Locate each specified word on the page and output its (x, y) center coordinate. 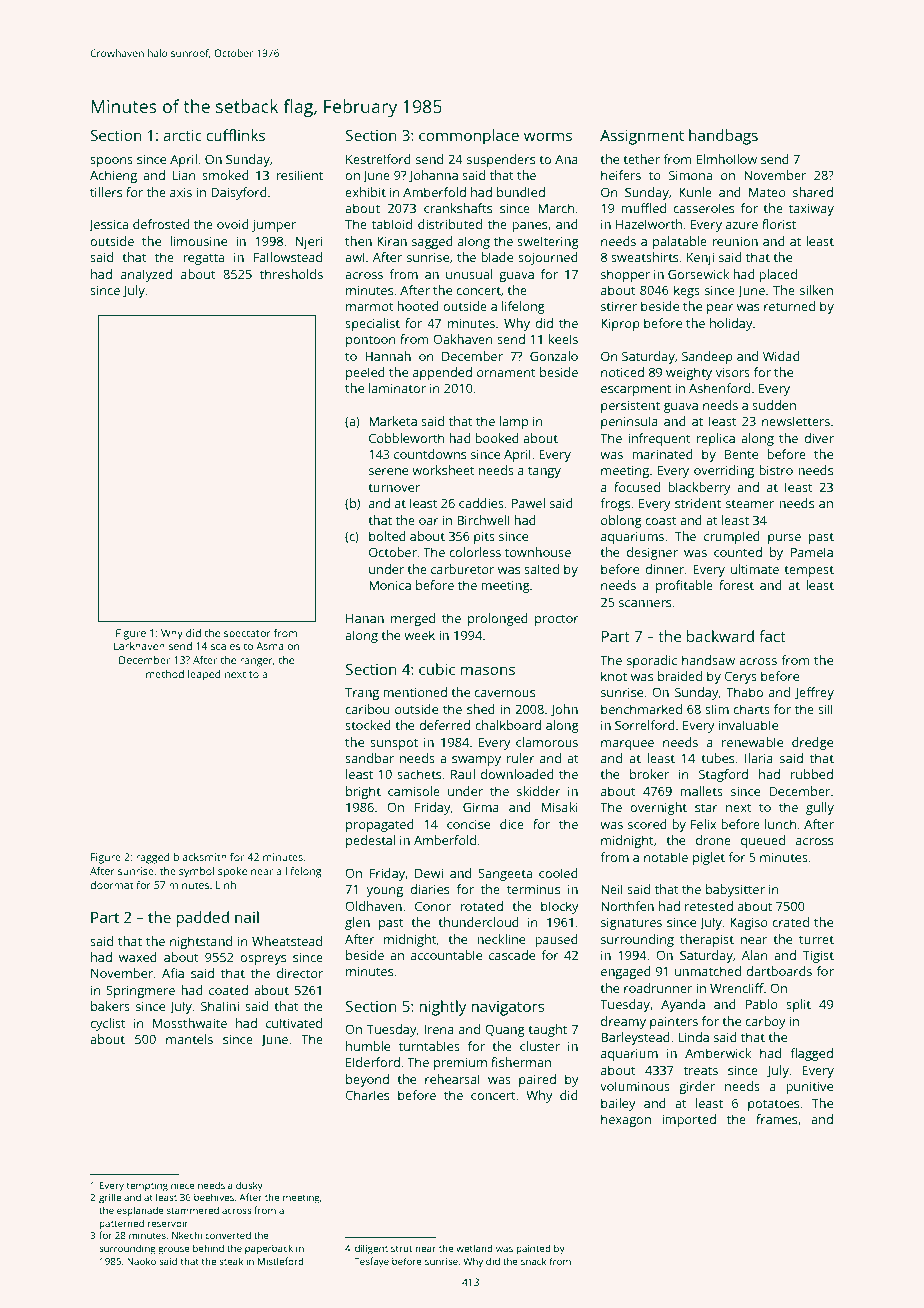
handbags (723, 137)
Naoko (141, 1261)
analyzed (146, 275)
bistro (776, 470)
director (300, 973)
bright (363, 792)
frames (776, 1119)
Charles (367, 1095)
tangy (544, 472)
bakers (110, 1006)
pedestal (370, 841)
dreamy (623, 1022)
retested (709, 906)
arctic (182, 135)
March (556, 208)
